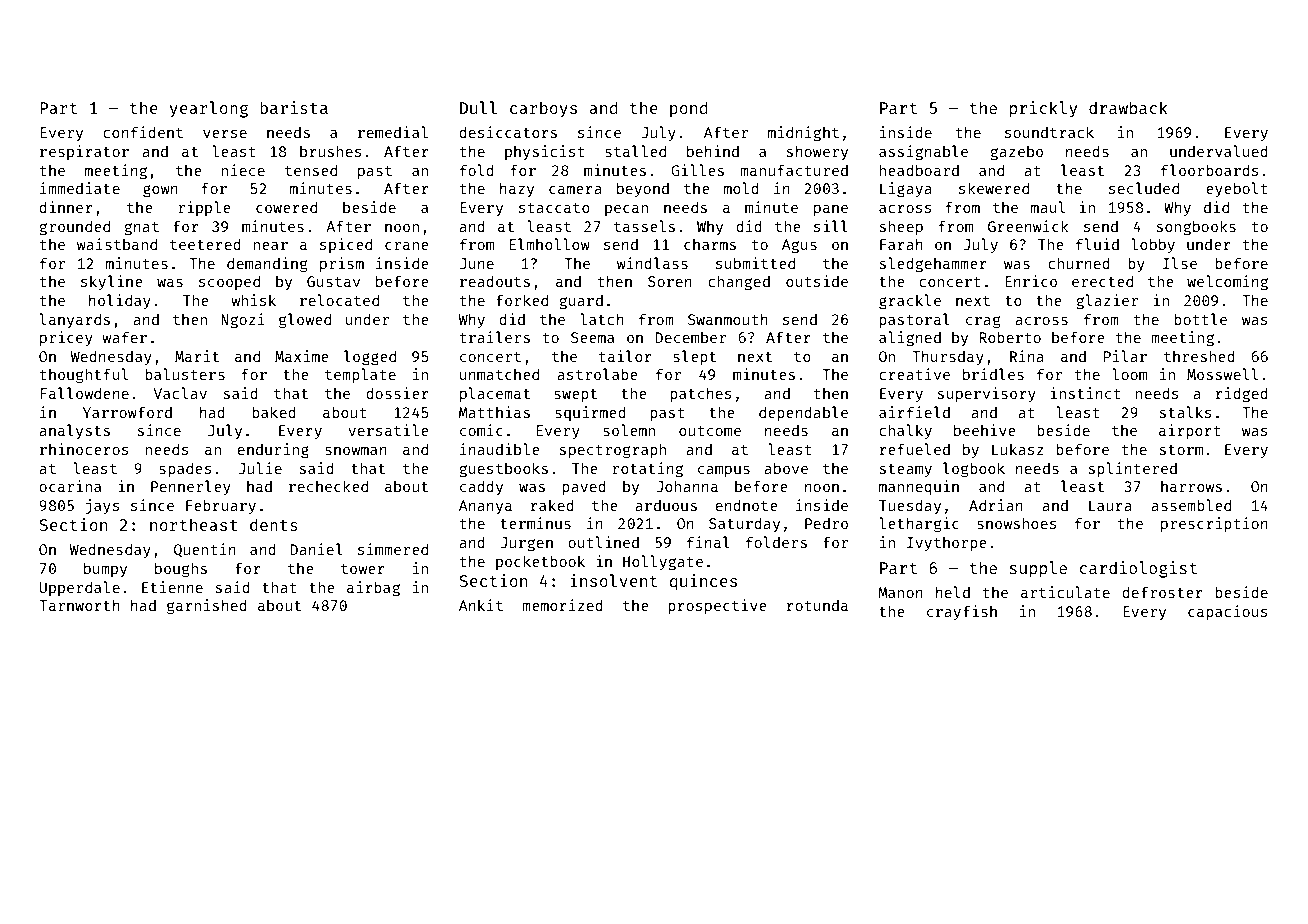 The height and width of the screenshot is (924, 1308). I want to click on respirator, so click(84, 152).
